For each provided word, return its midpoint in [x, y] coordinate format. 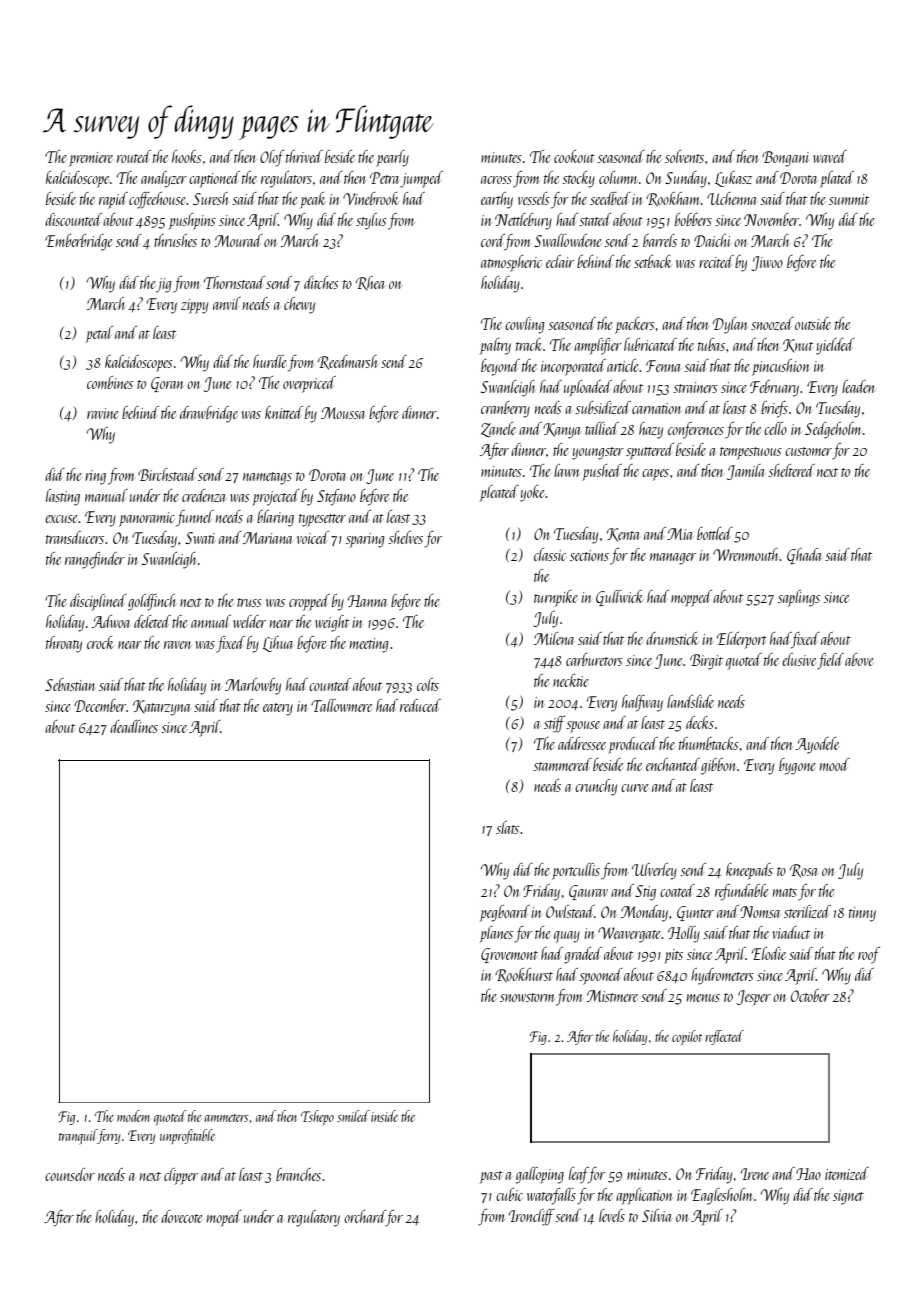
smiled [353, 1116]
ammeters [226, 1118]
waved [830, 156]
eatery [278, 709]
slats [507, 827]
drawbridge [209, 414]
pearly [392, 158]
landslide [690, 701]
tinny [862, 914]
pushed [602, 472]
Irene [755, 1174]
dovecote [181, 1216]
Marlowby [253, 686]
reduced [420, 705]
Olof [272, 158]
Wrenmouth [746, 554]
